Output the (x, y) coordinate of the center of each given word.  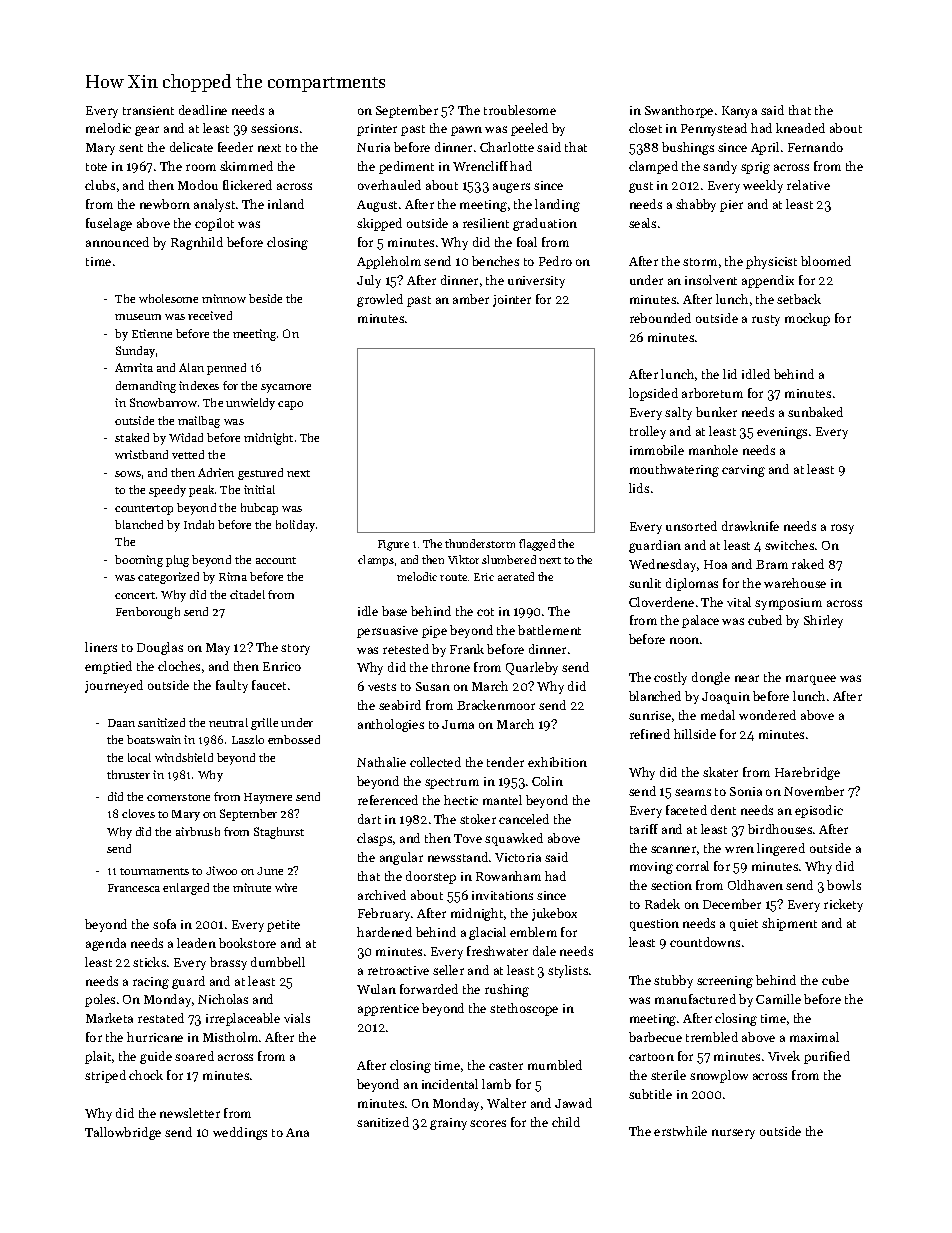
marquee (811, 680)
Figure (393, 545)
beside (265, 298)
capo (290, 405)
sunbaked (815, 412)
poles (100, 1000)
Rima (233, 576)
